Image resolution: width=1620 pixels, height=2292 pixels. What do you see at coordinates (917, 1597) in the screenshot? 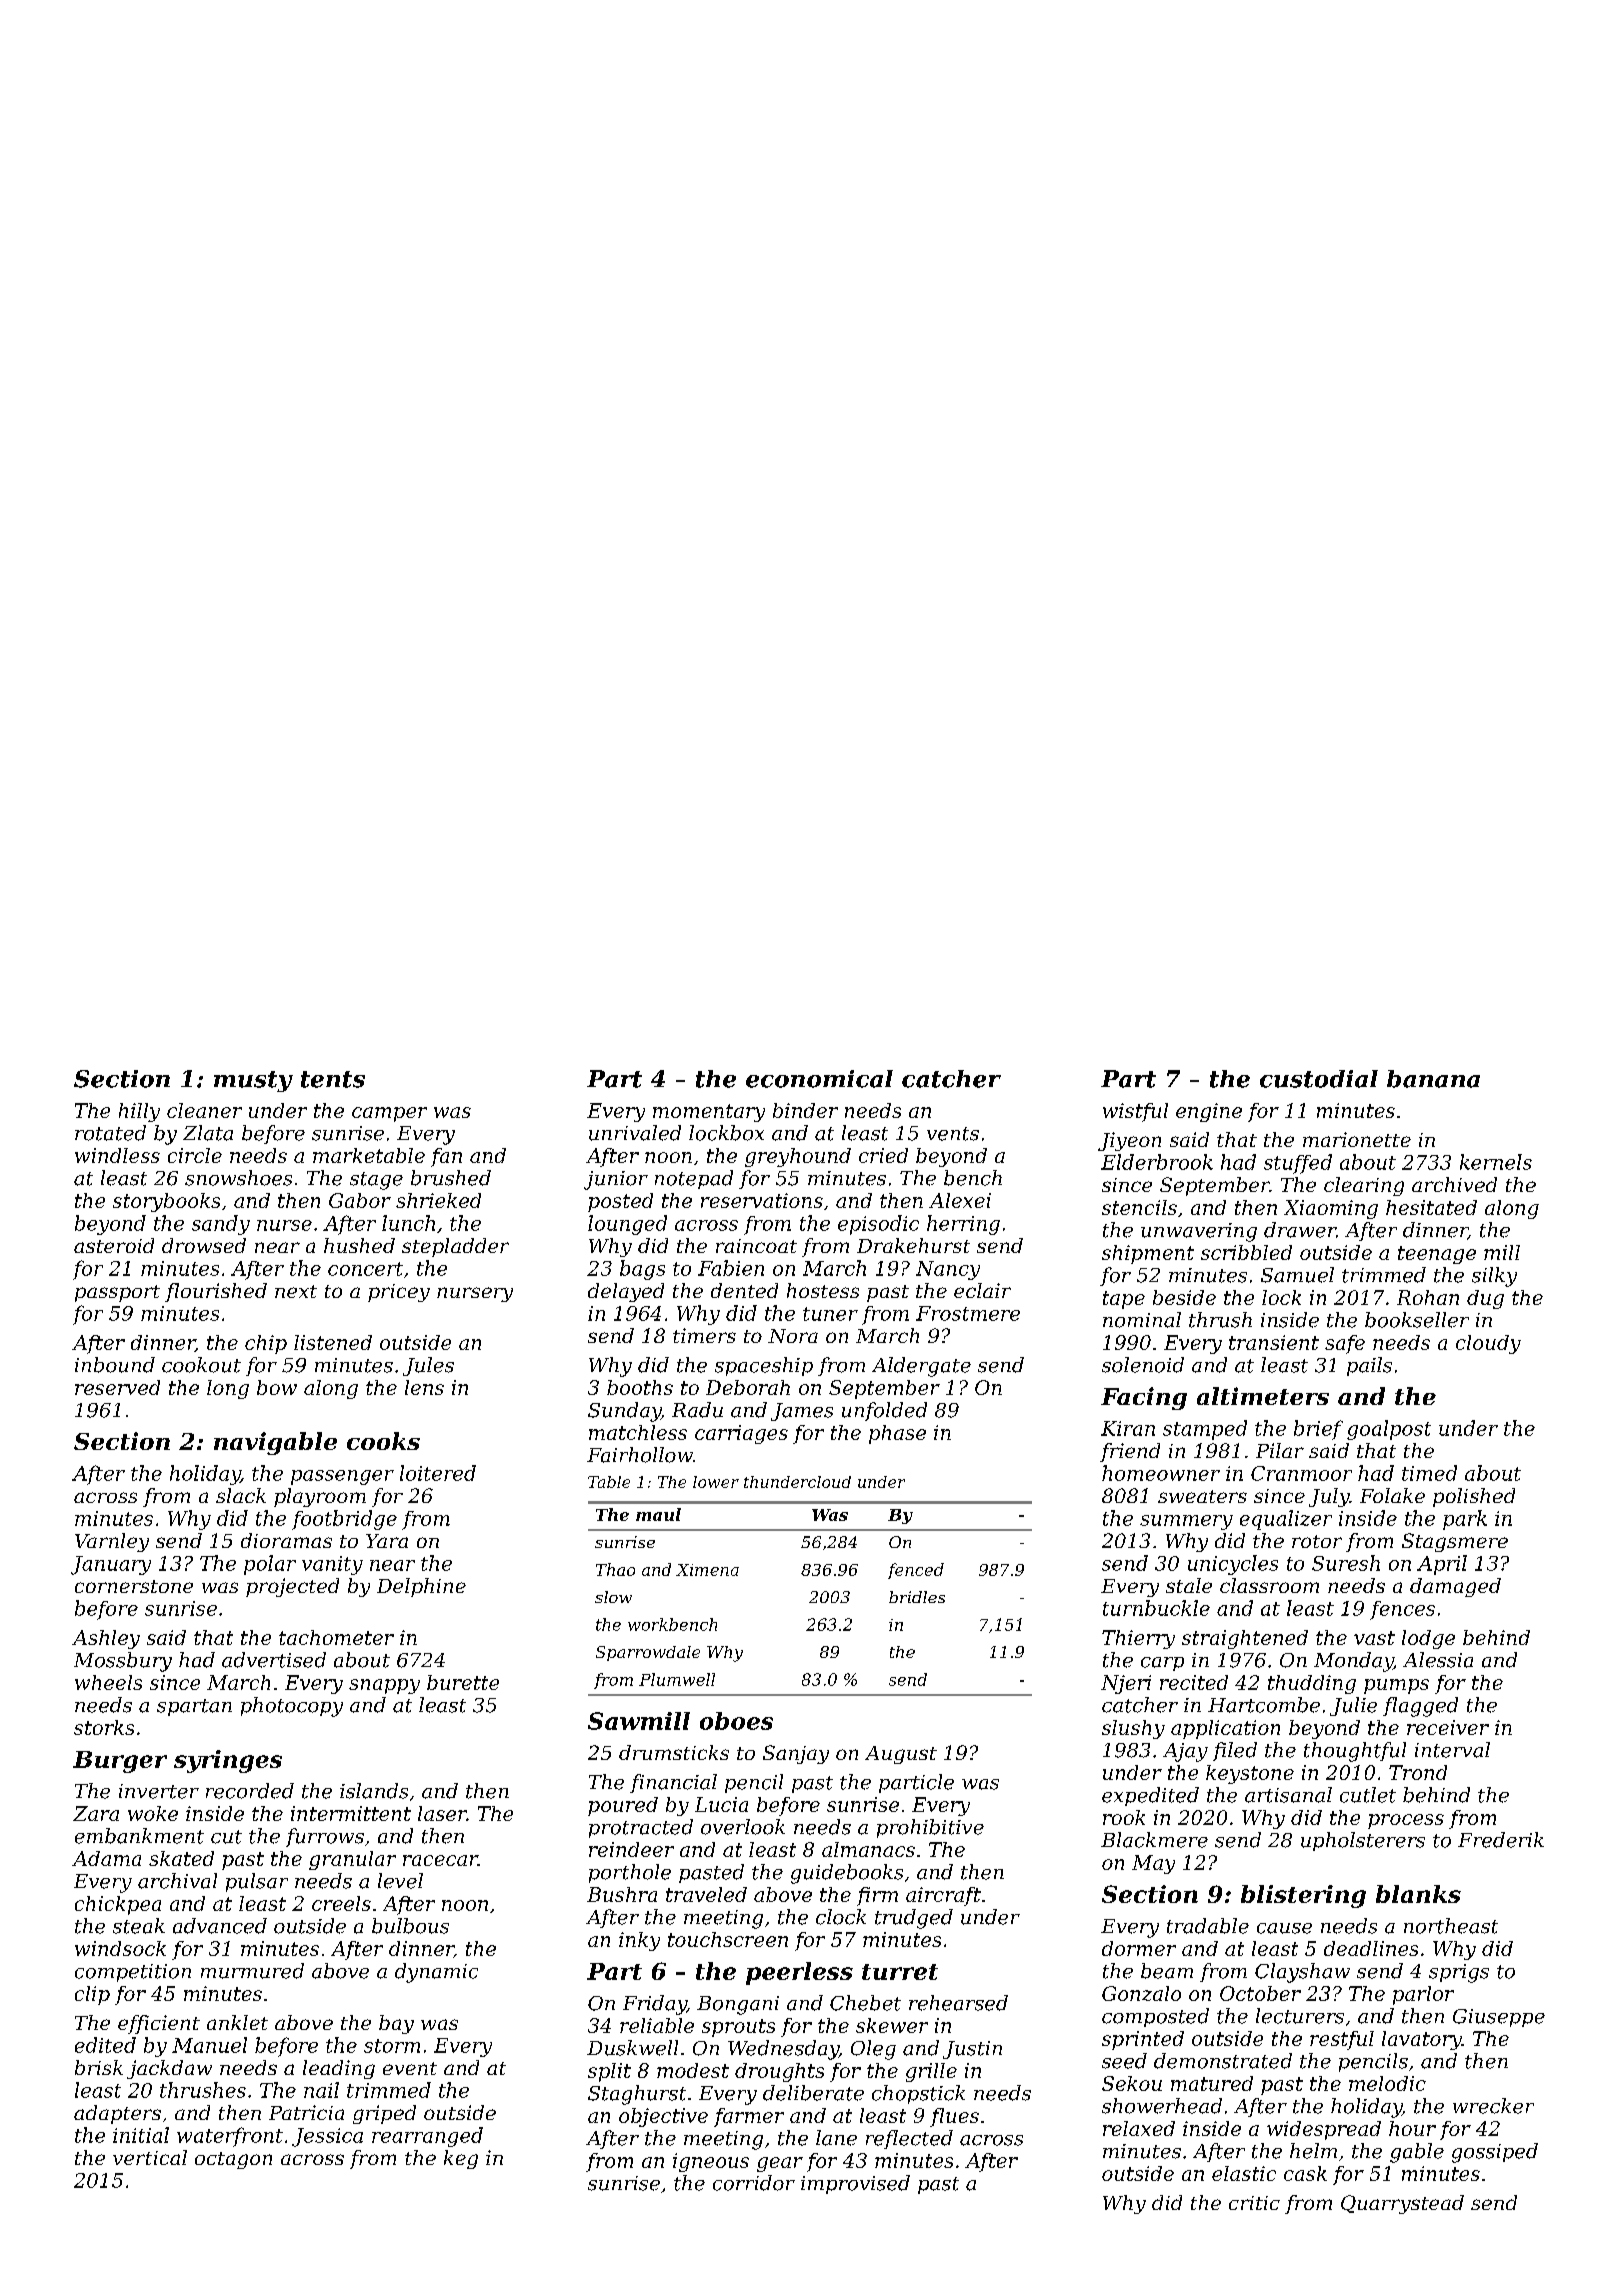
I see `bridles` at bounding box center [917, 1597].
